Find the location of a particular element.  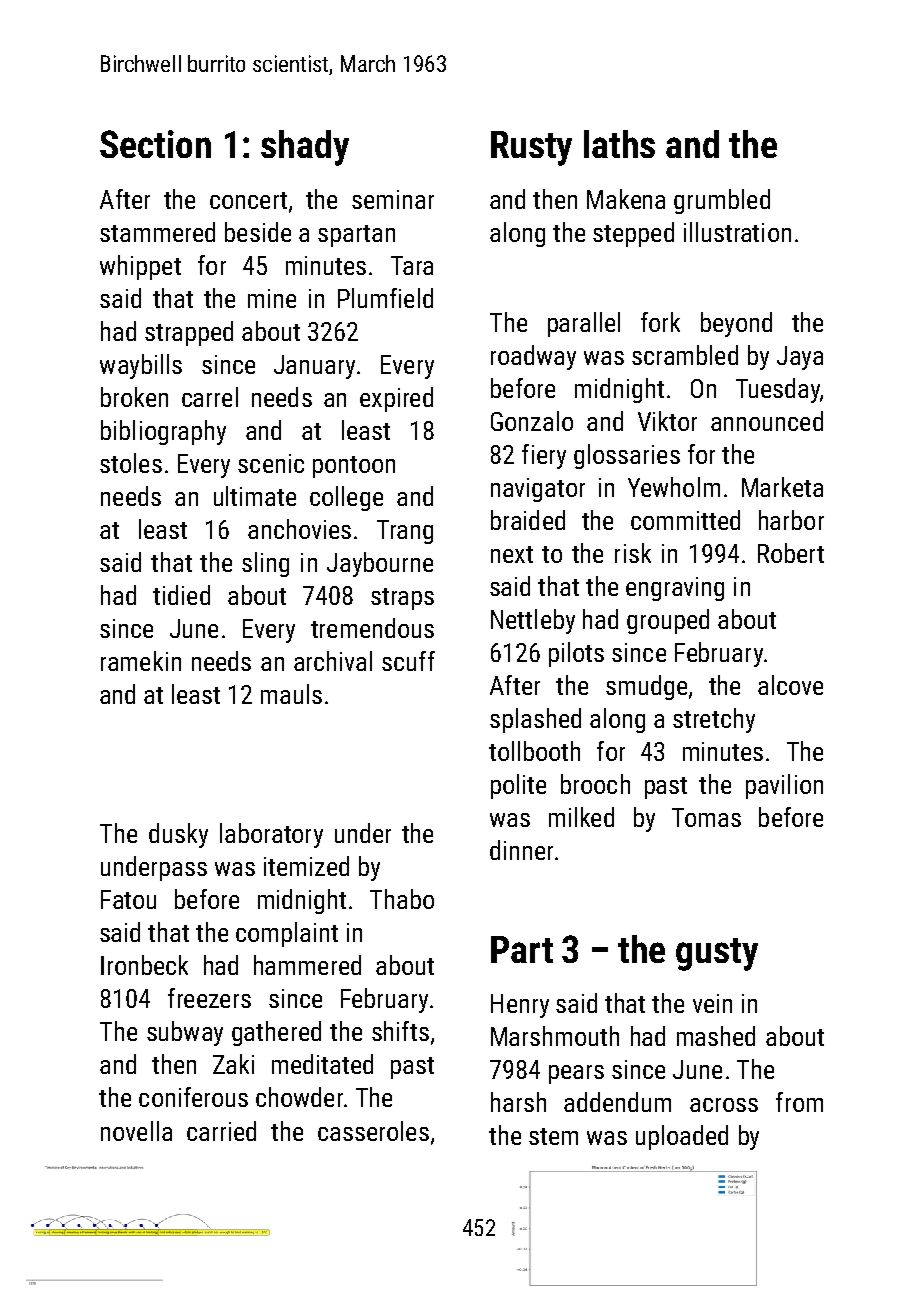

Section is located at coordinates (155, 144).
